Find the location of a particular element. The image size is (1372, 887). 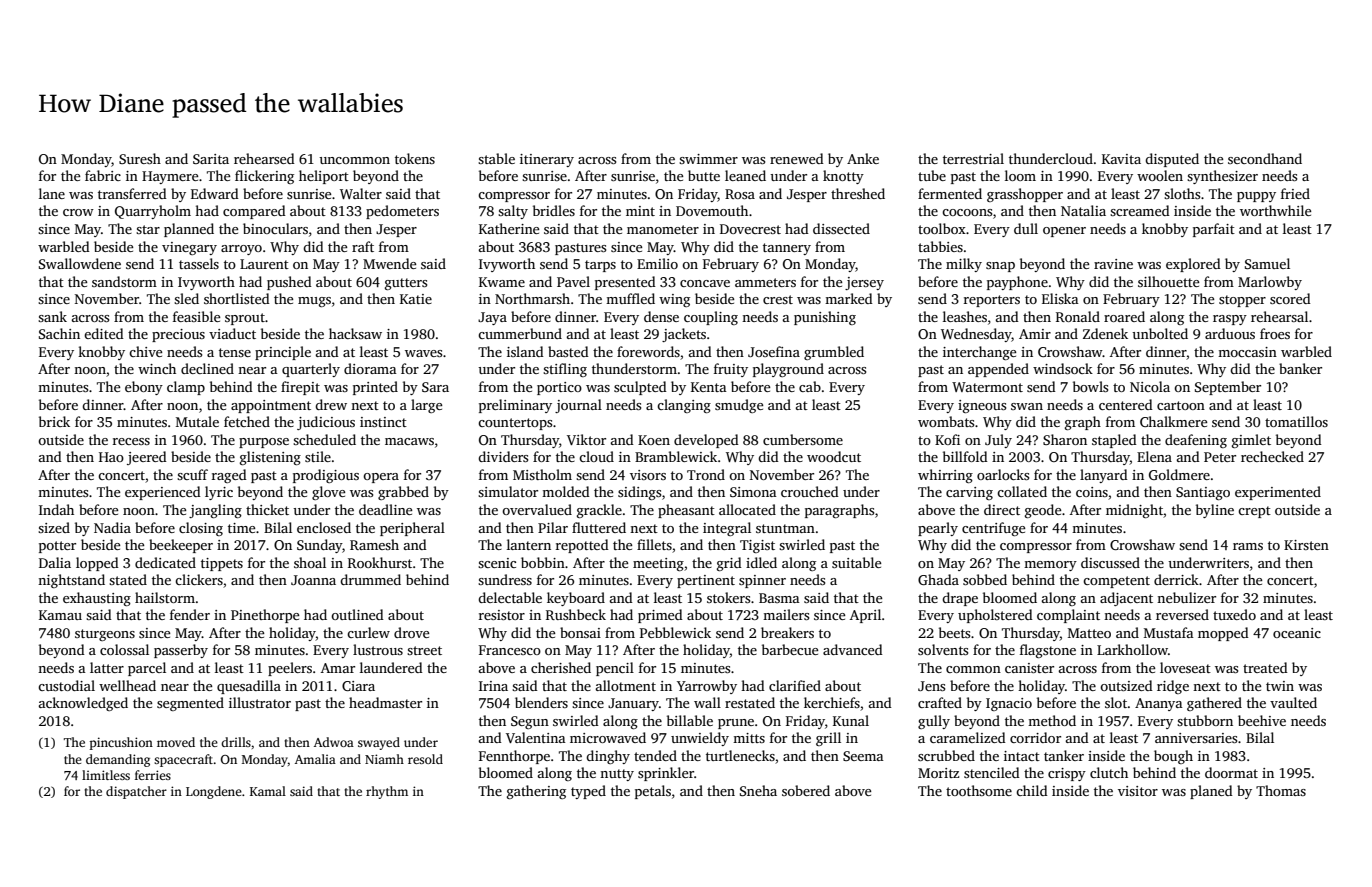

experienced is located at coordinates (163, 493).
